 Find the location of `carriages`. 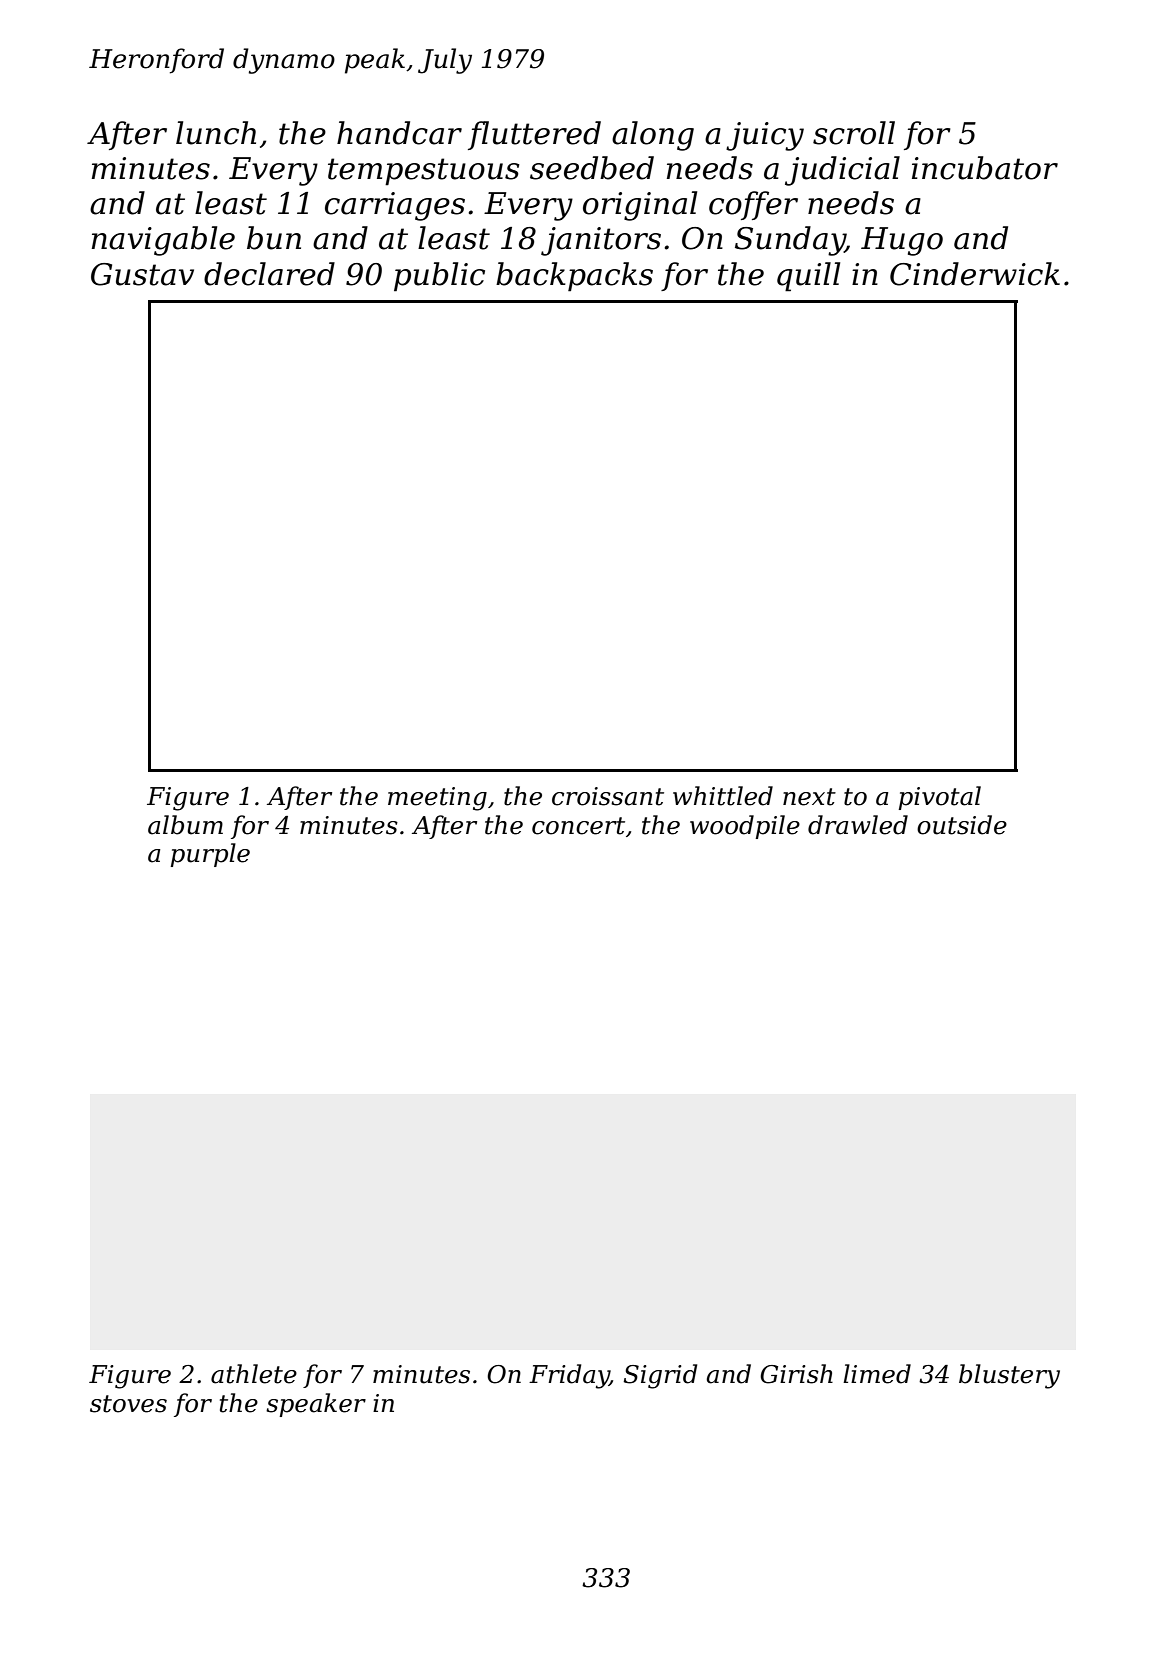

carriages is located at coordinates (395, 206).
